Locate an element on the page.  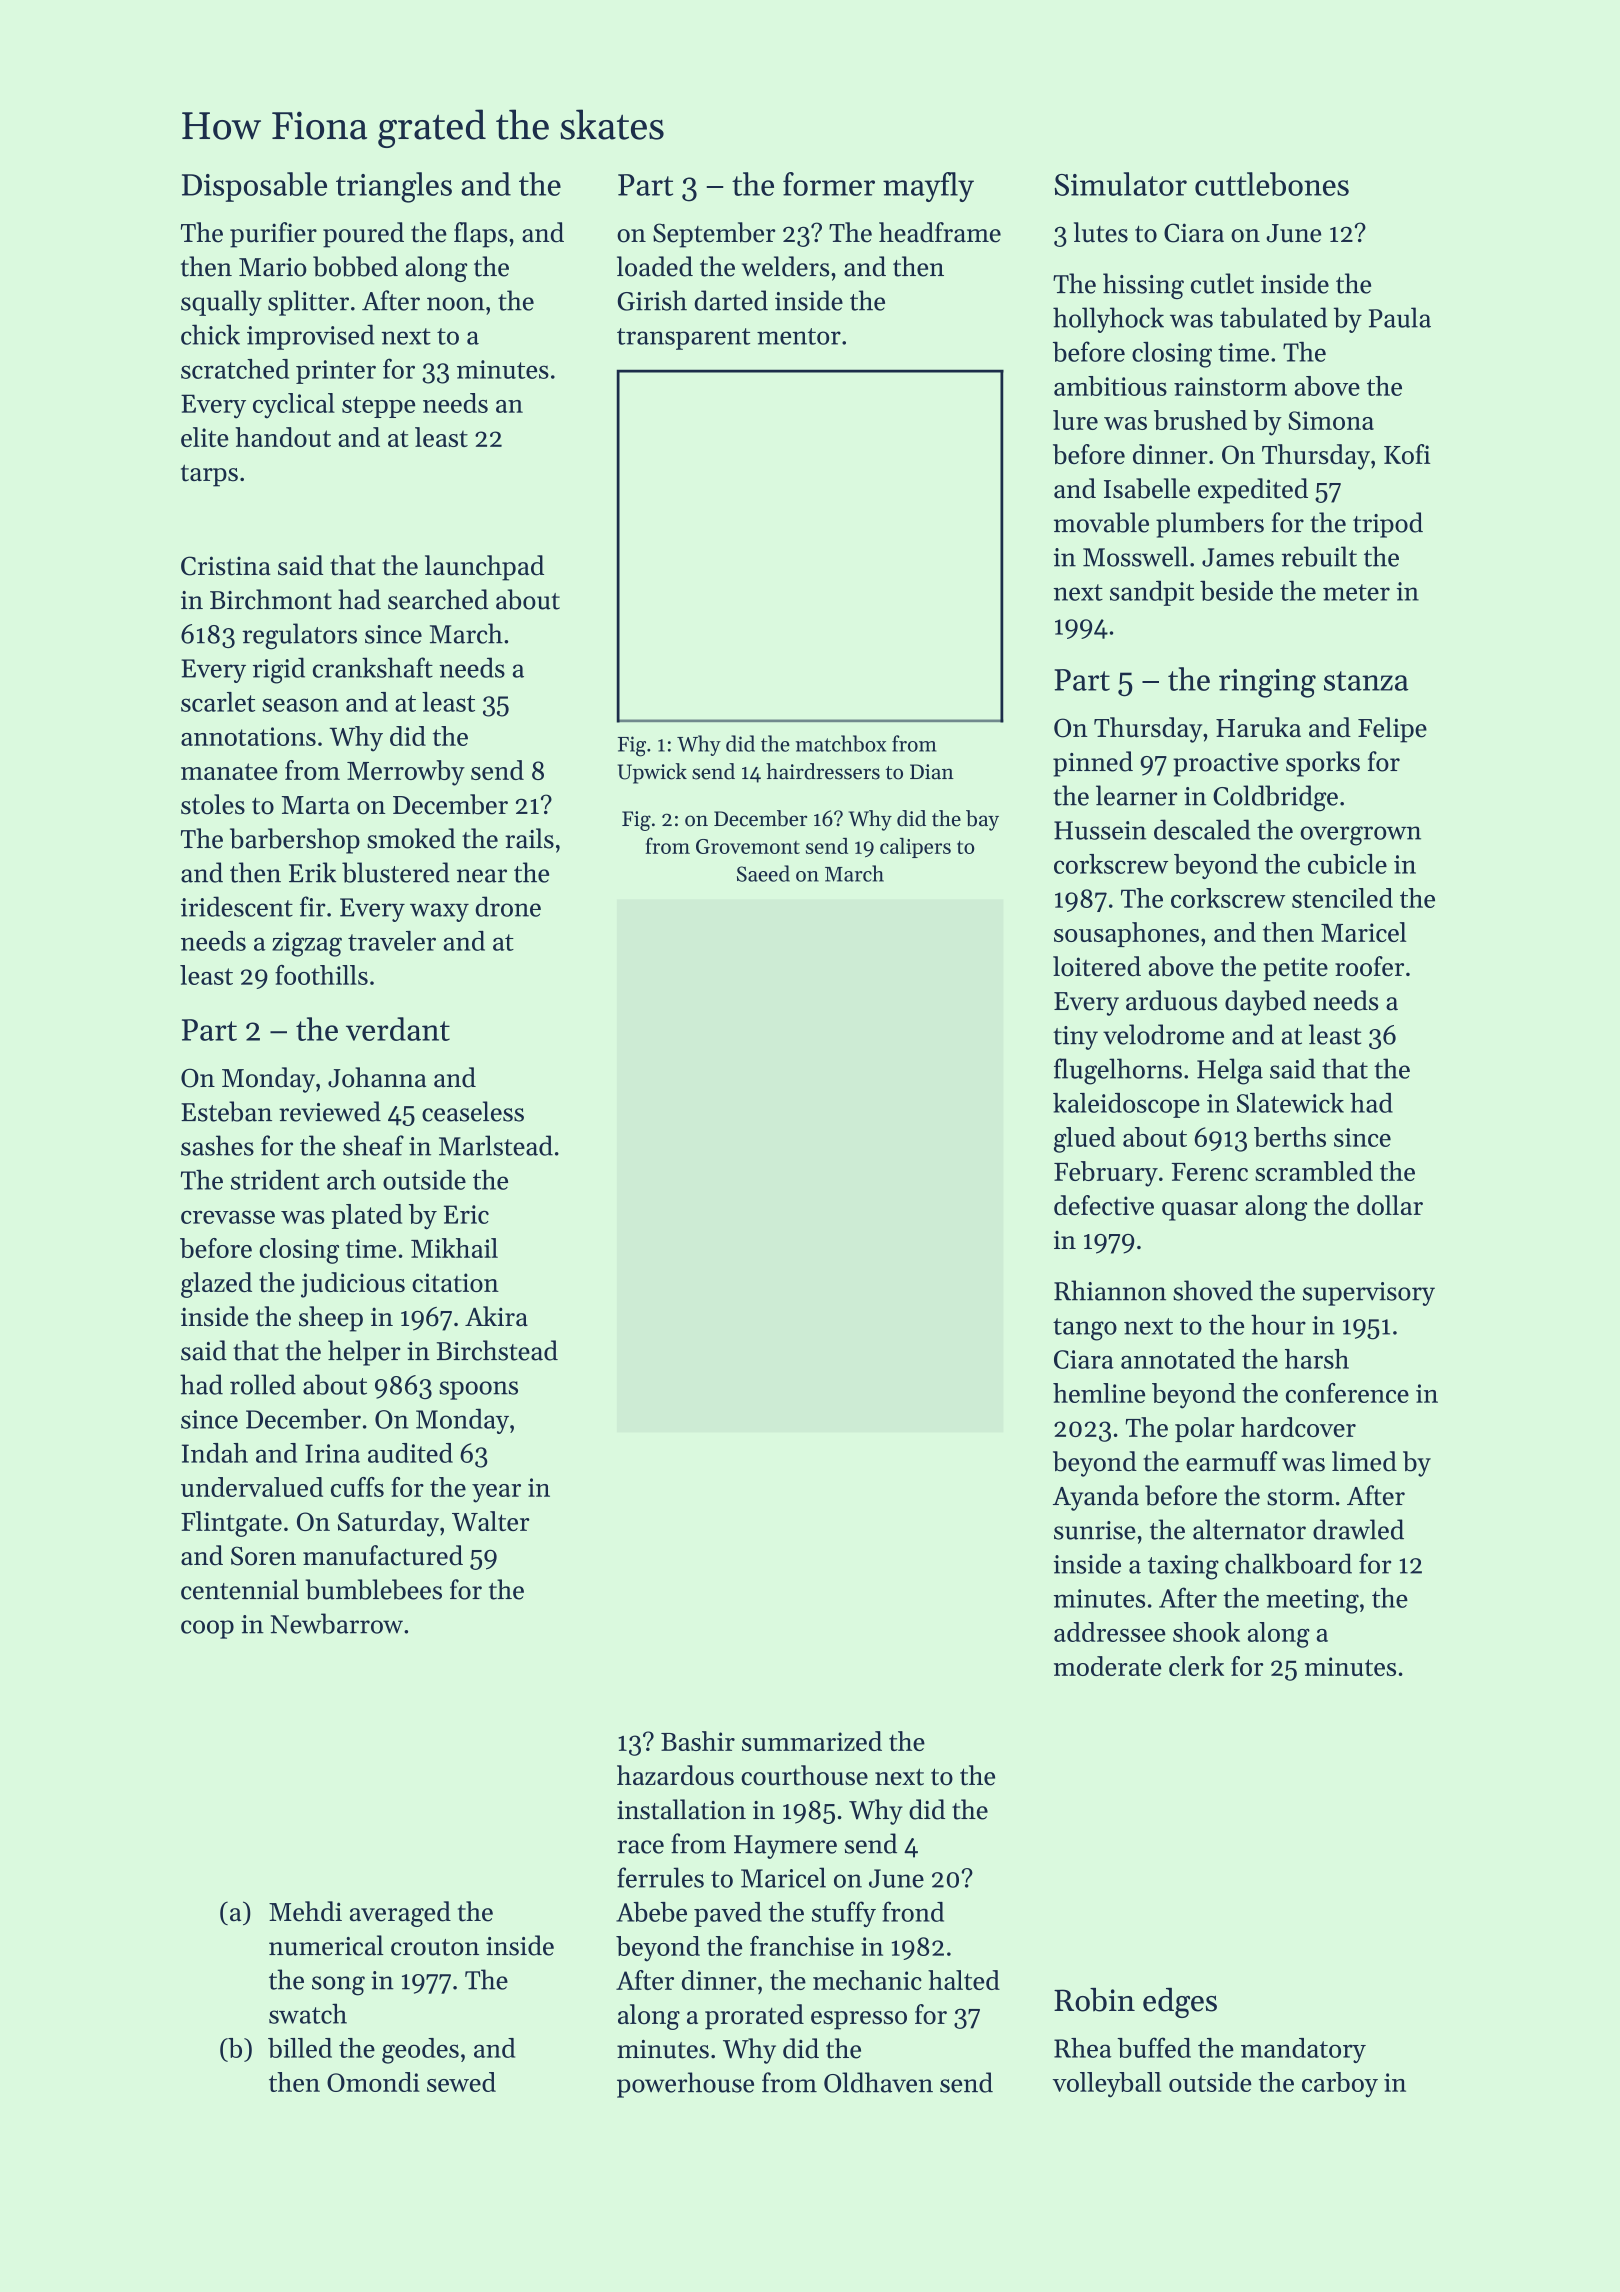
franchise is located at coordinates (802, 1946).
